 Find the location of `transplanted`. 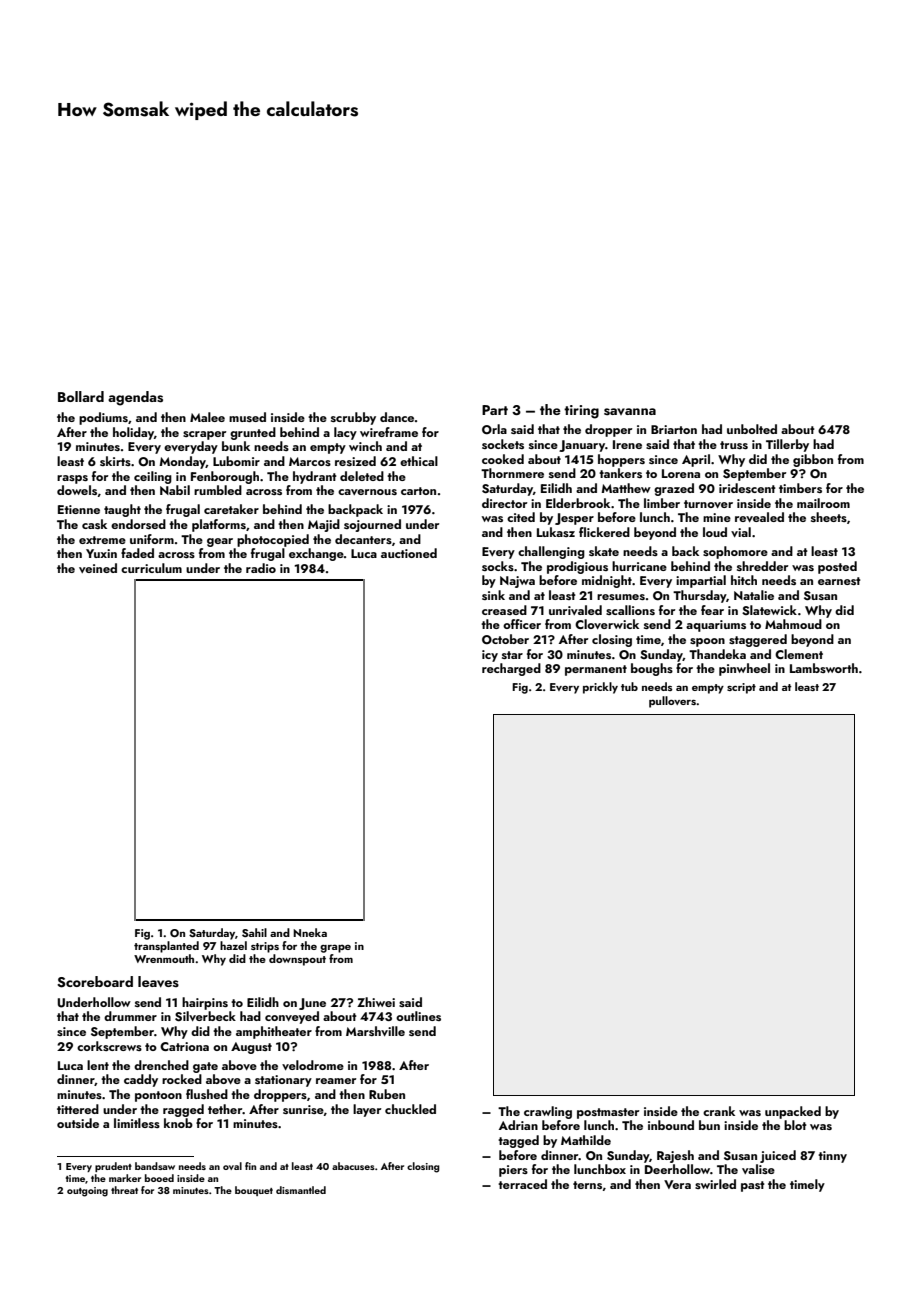

transplanted is located at coordinates (166, 947).
